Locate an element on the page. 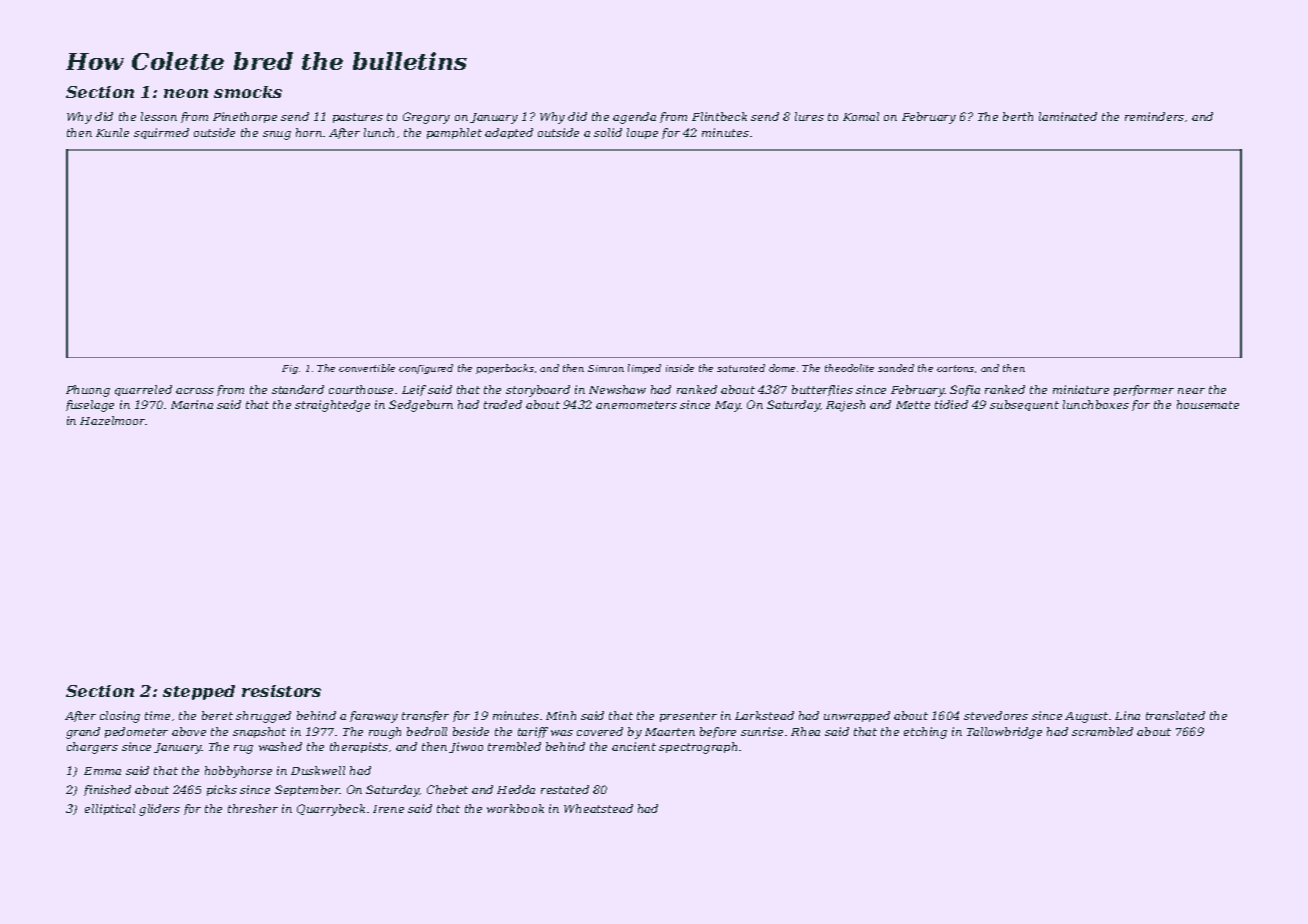 This page has width=1308, height=924. near is located at coordinates (1191, 391).
